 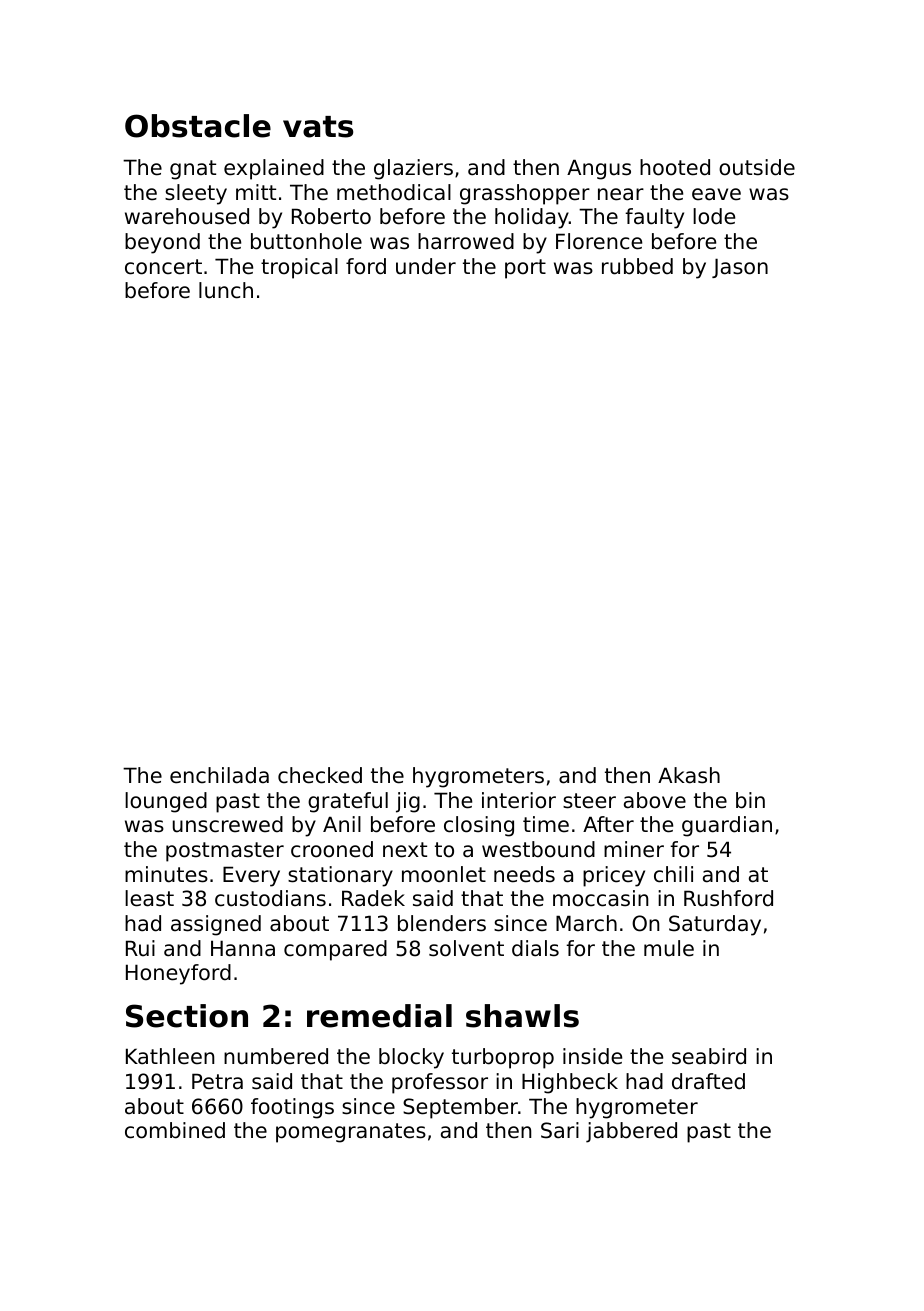 What do you see at coordinates (727, 826) in the screenshot?
I see `guardian` at bounding box center [727, 826].
